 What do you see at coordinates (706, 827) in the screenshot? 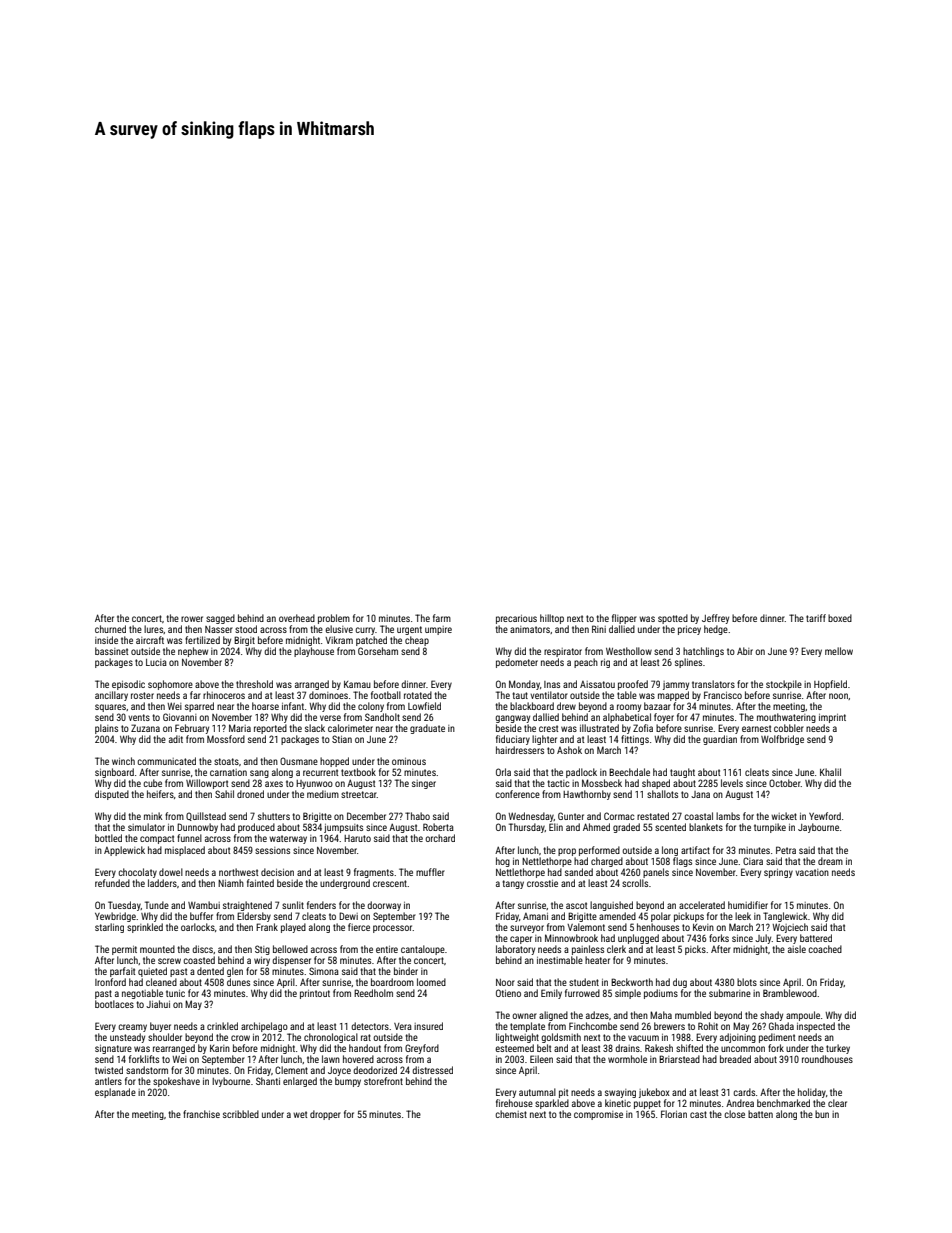
I see `blankets` at bounding box center [706, 827].
